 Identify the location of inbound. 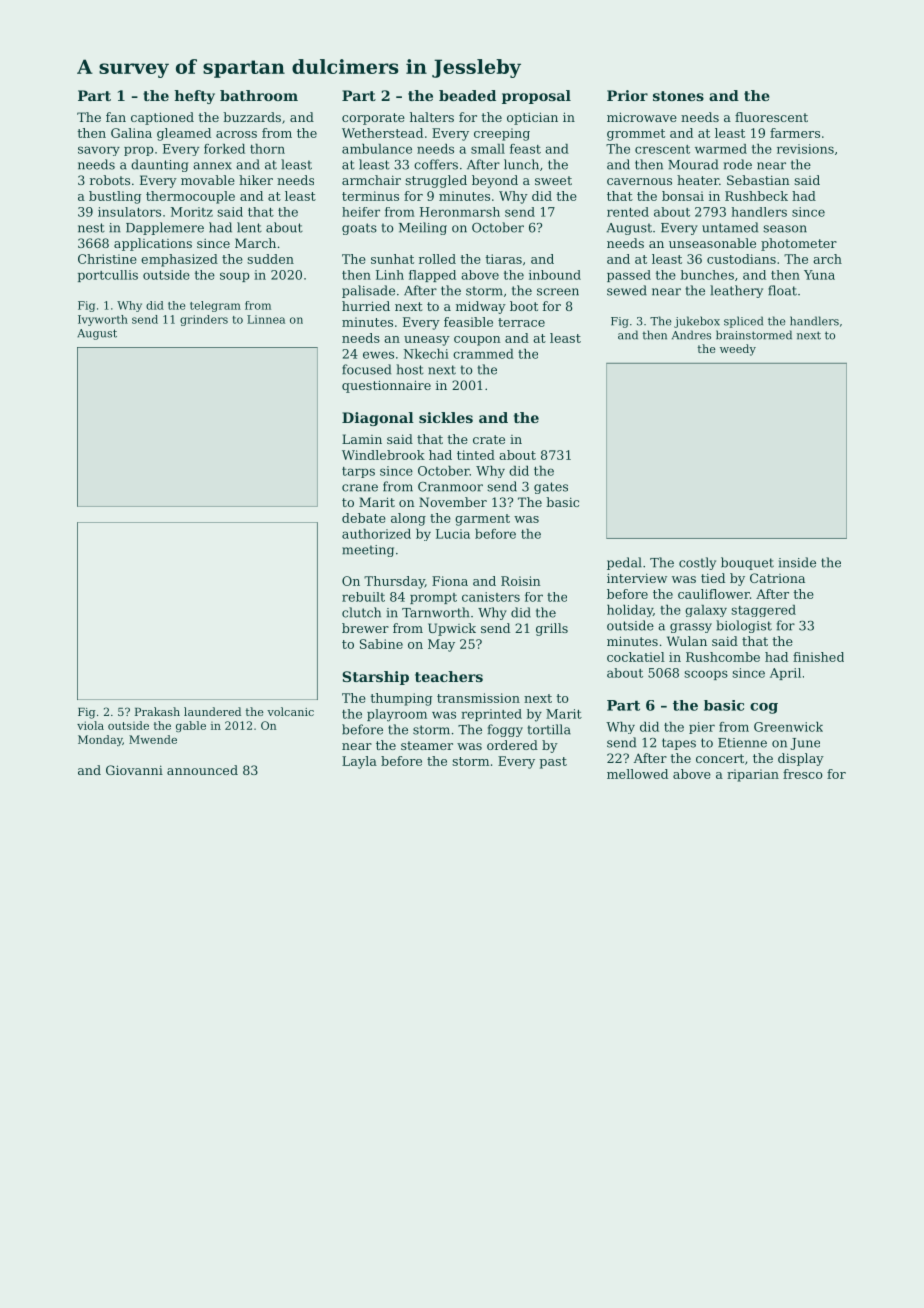
(555, 275).
